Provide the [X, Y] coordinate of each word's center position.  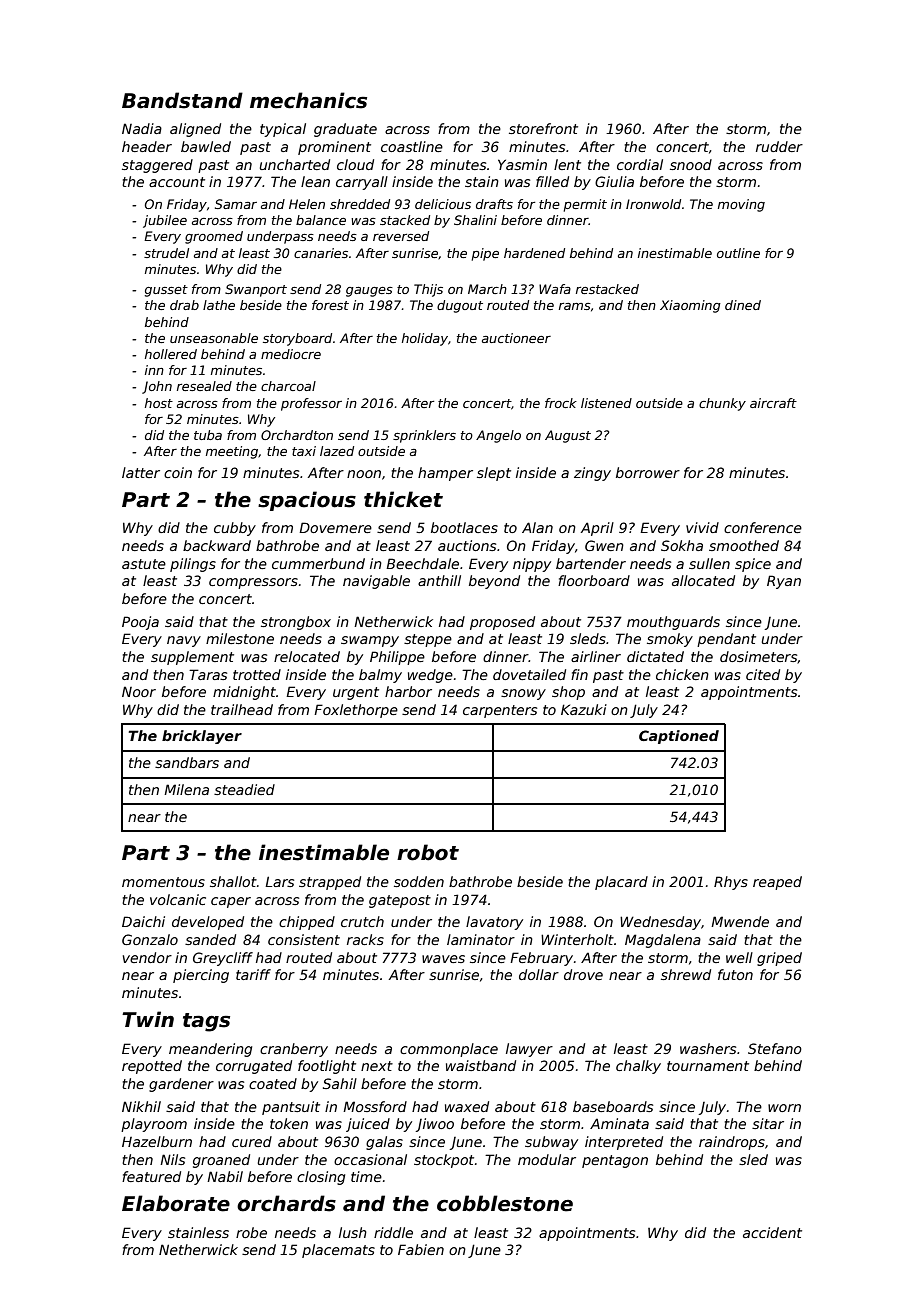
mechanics [308, 100]
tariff [253, 974]
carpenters [500, 711]
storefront [543, 128]
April [597, 529]
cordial [640, 164]
